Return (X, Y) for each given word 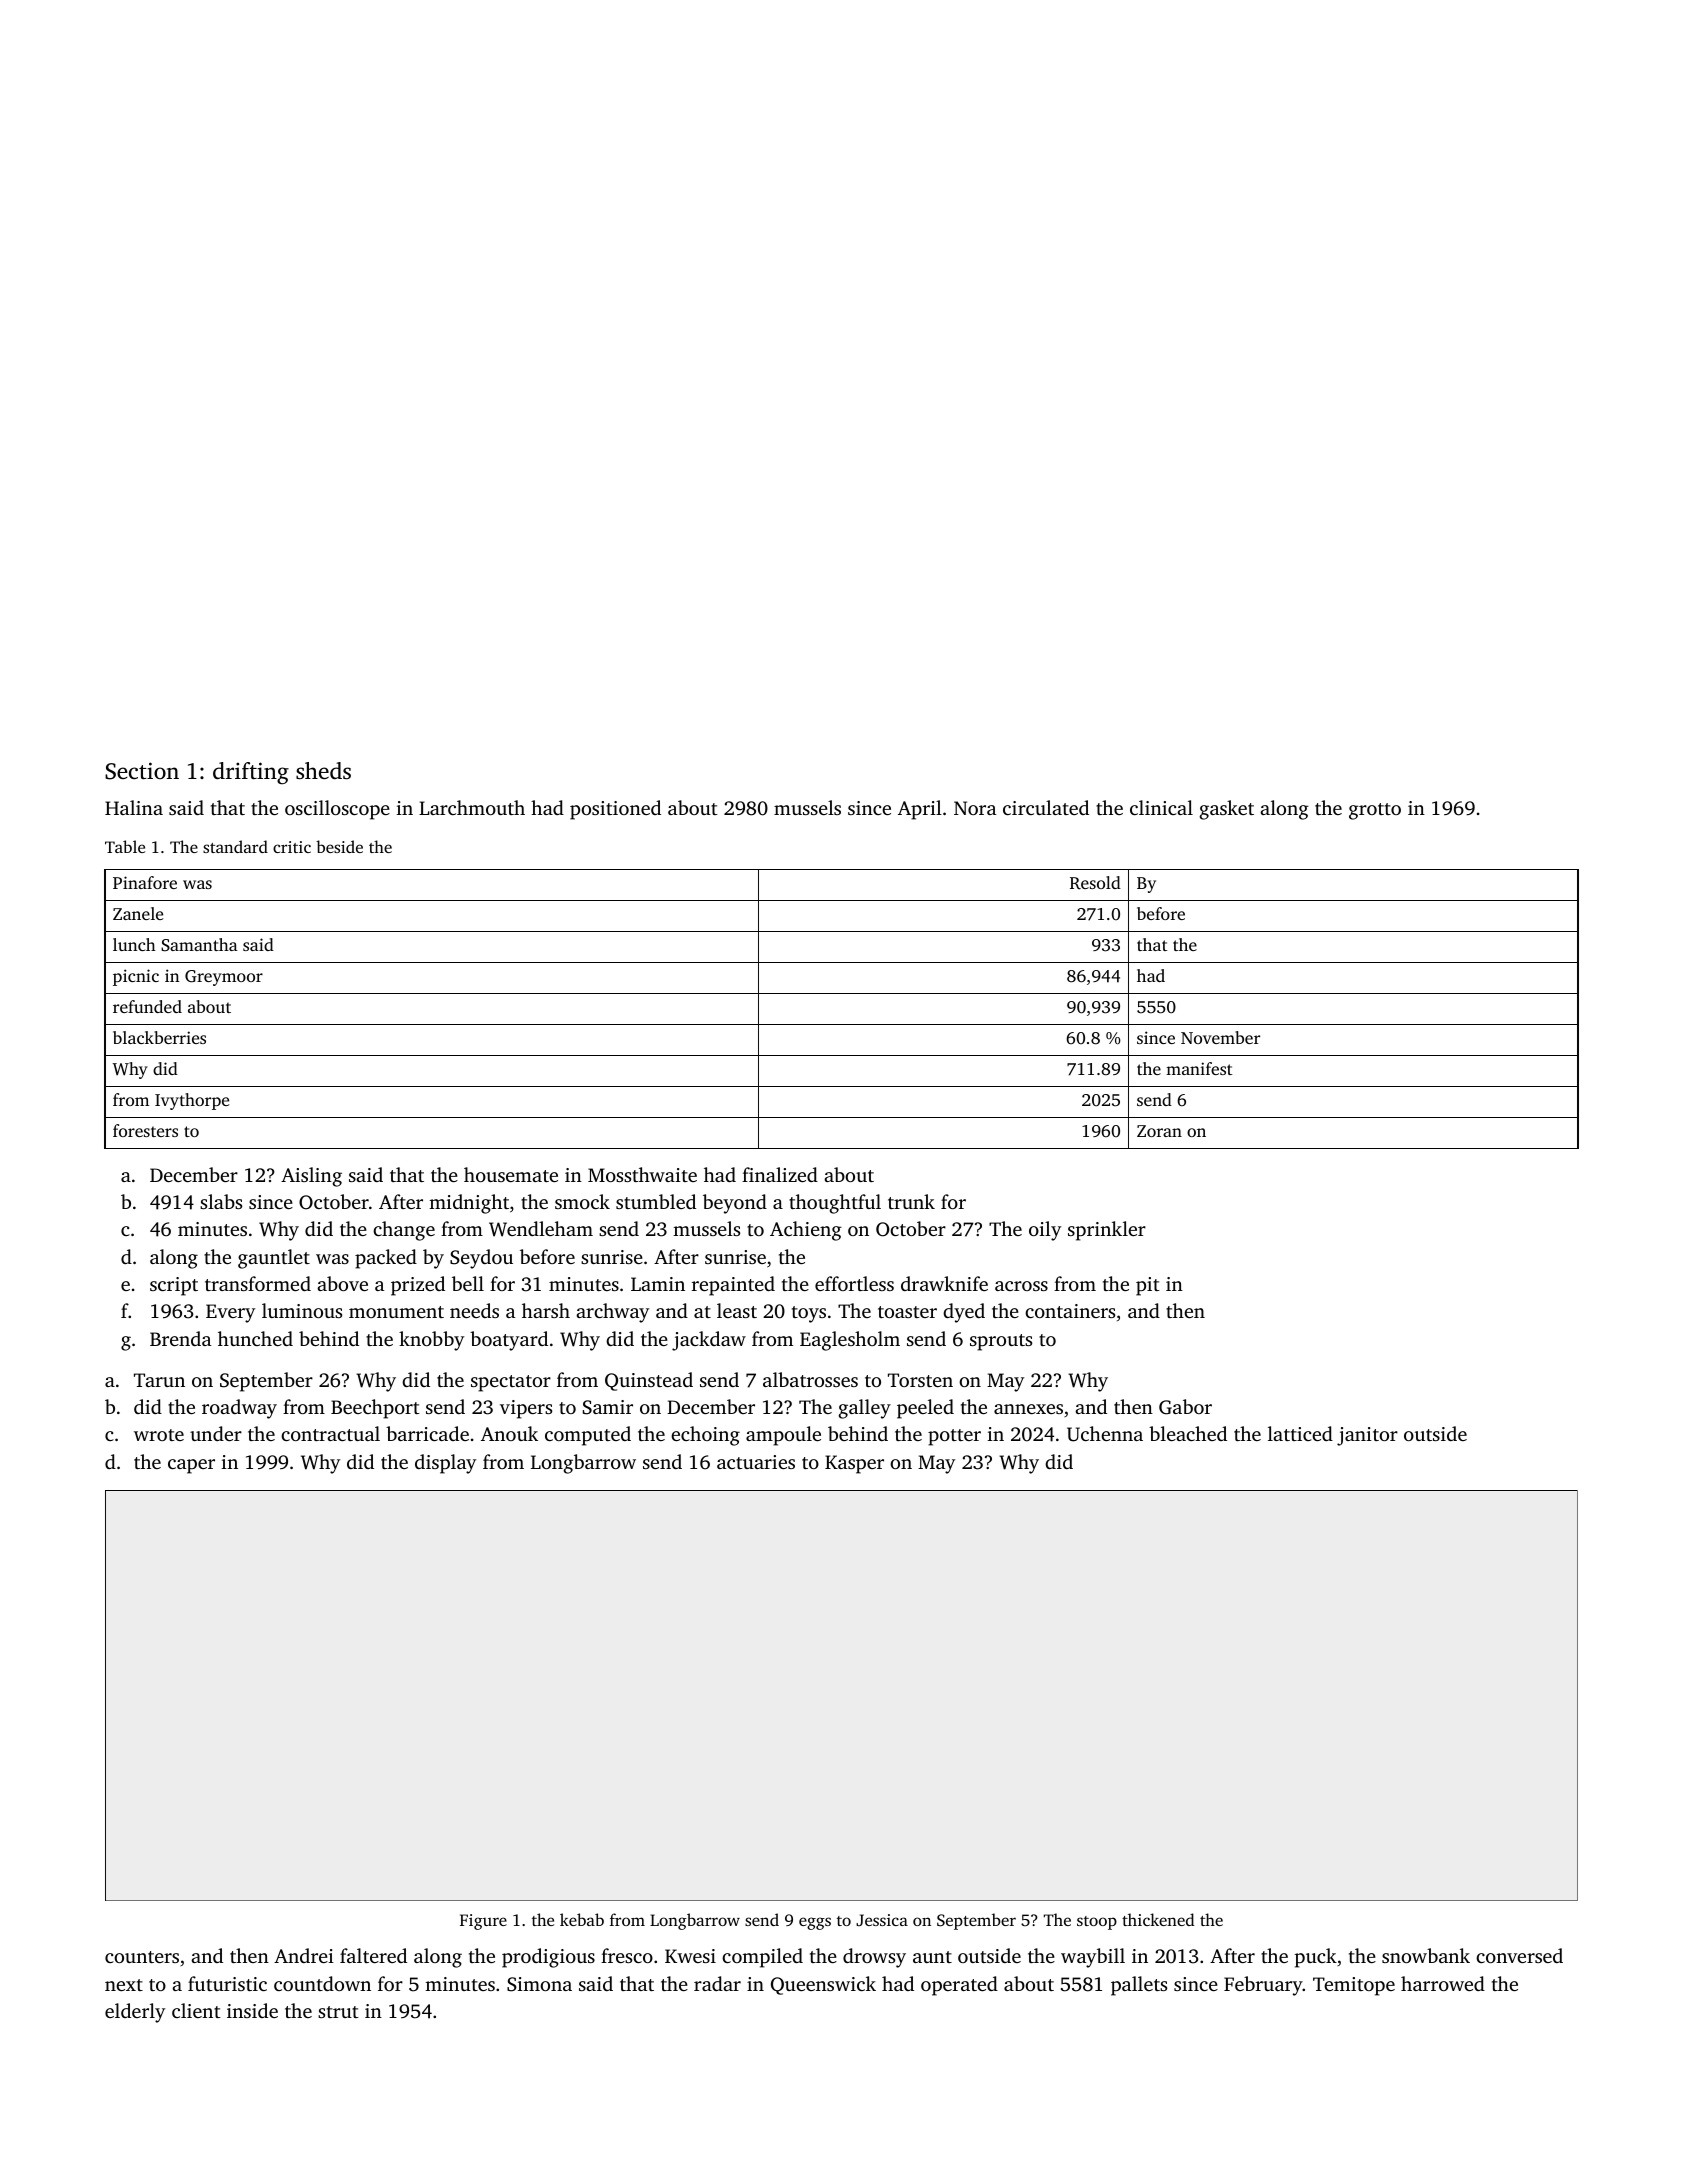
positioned (615, 810)
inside (252, 2010)
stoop (1097, 1923)
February (1263, 1986)
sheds (323, 771)
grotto (1375, 811)
